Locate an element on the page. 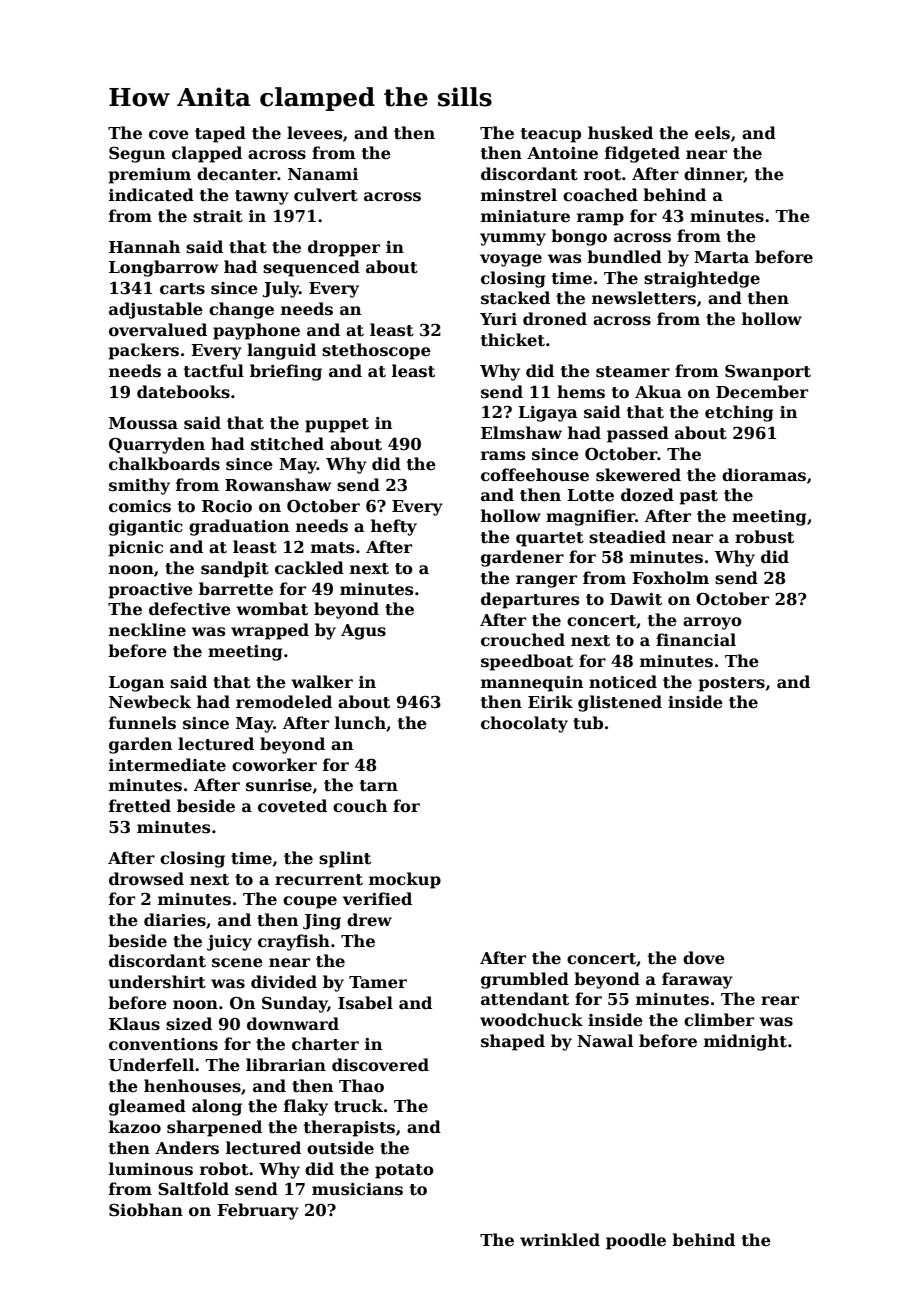  scene is located at coordinates (237, 963).
